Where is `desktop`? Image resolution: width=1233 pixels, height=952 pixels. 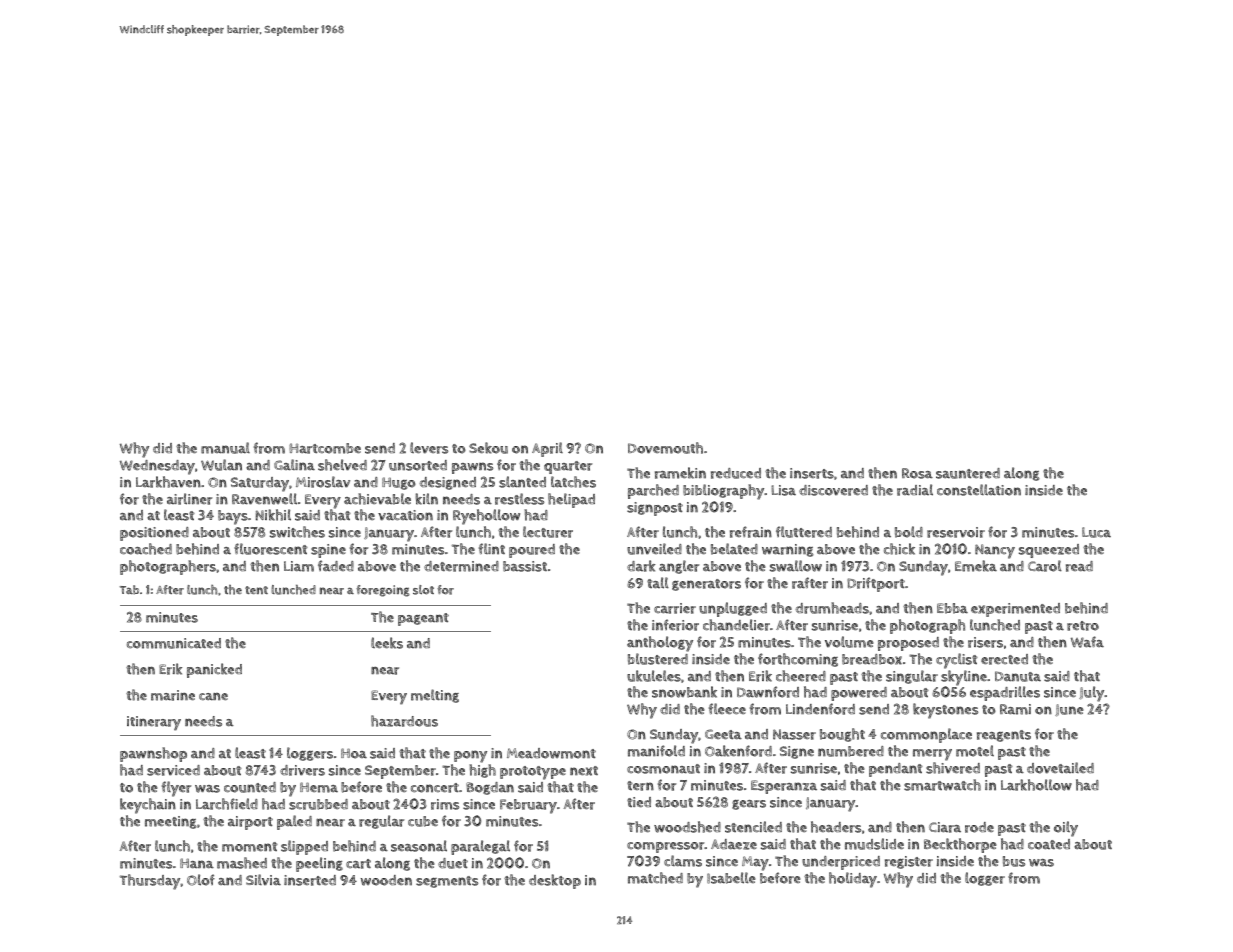 desktop is located at coordinates (555, 881).
